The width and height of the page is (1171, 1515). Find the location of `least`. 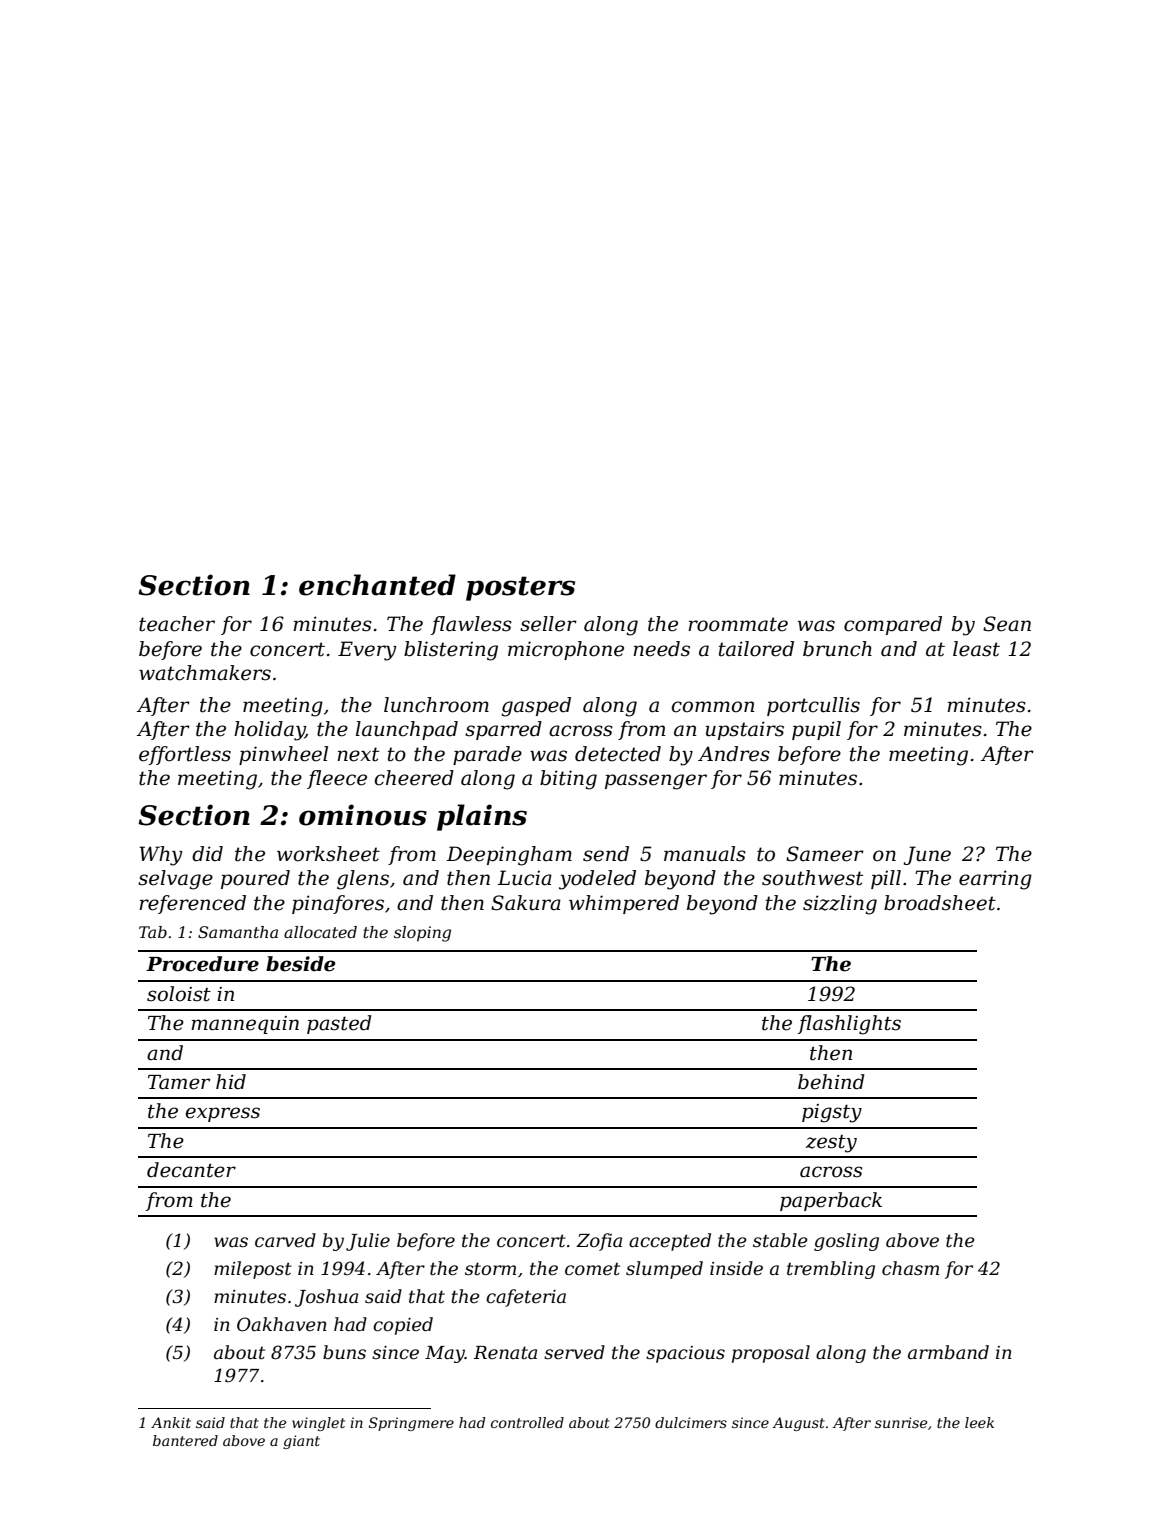

least is located at coordinates (976, 649).
